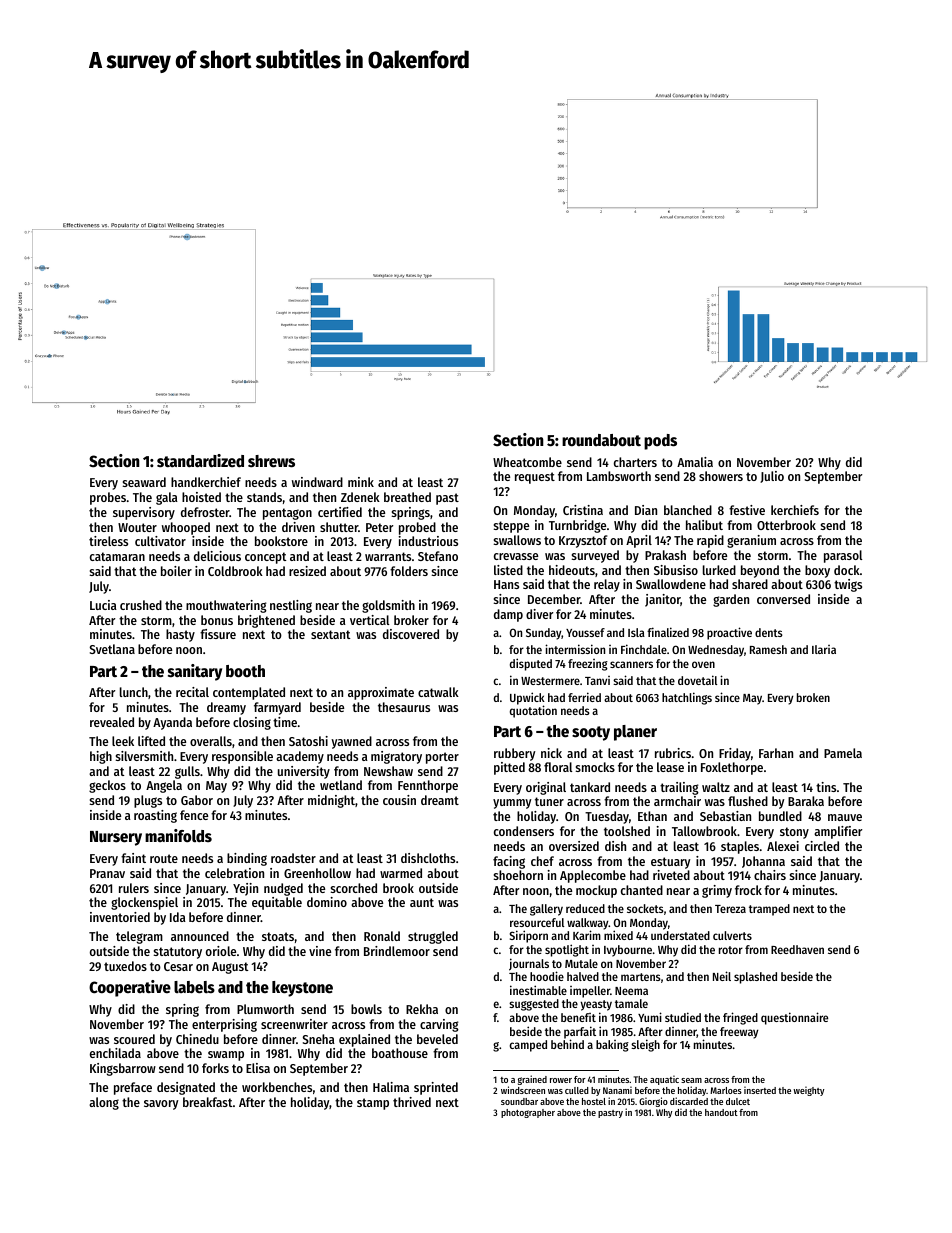 This screenshot has width=952, height=1233. What do you see at coordinates (117, 556) in the screenshot?
I see `catamaran` at bounding box center [117, 556].
